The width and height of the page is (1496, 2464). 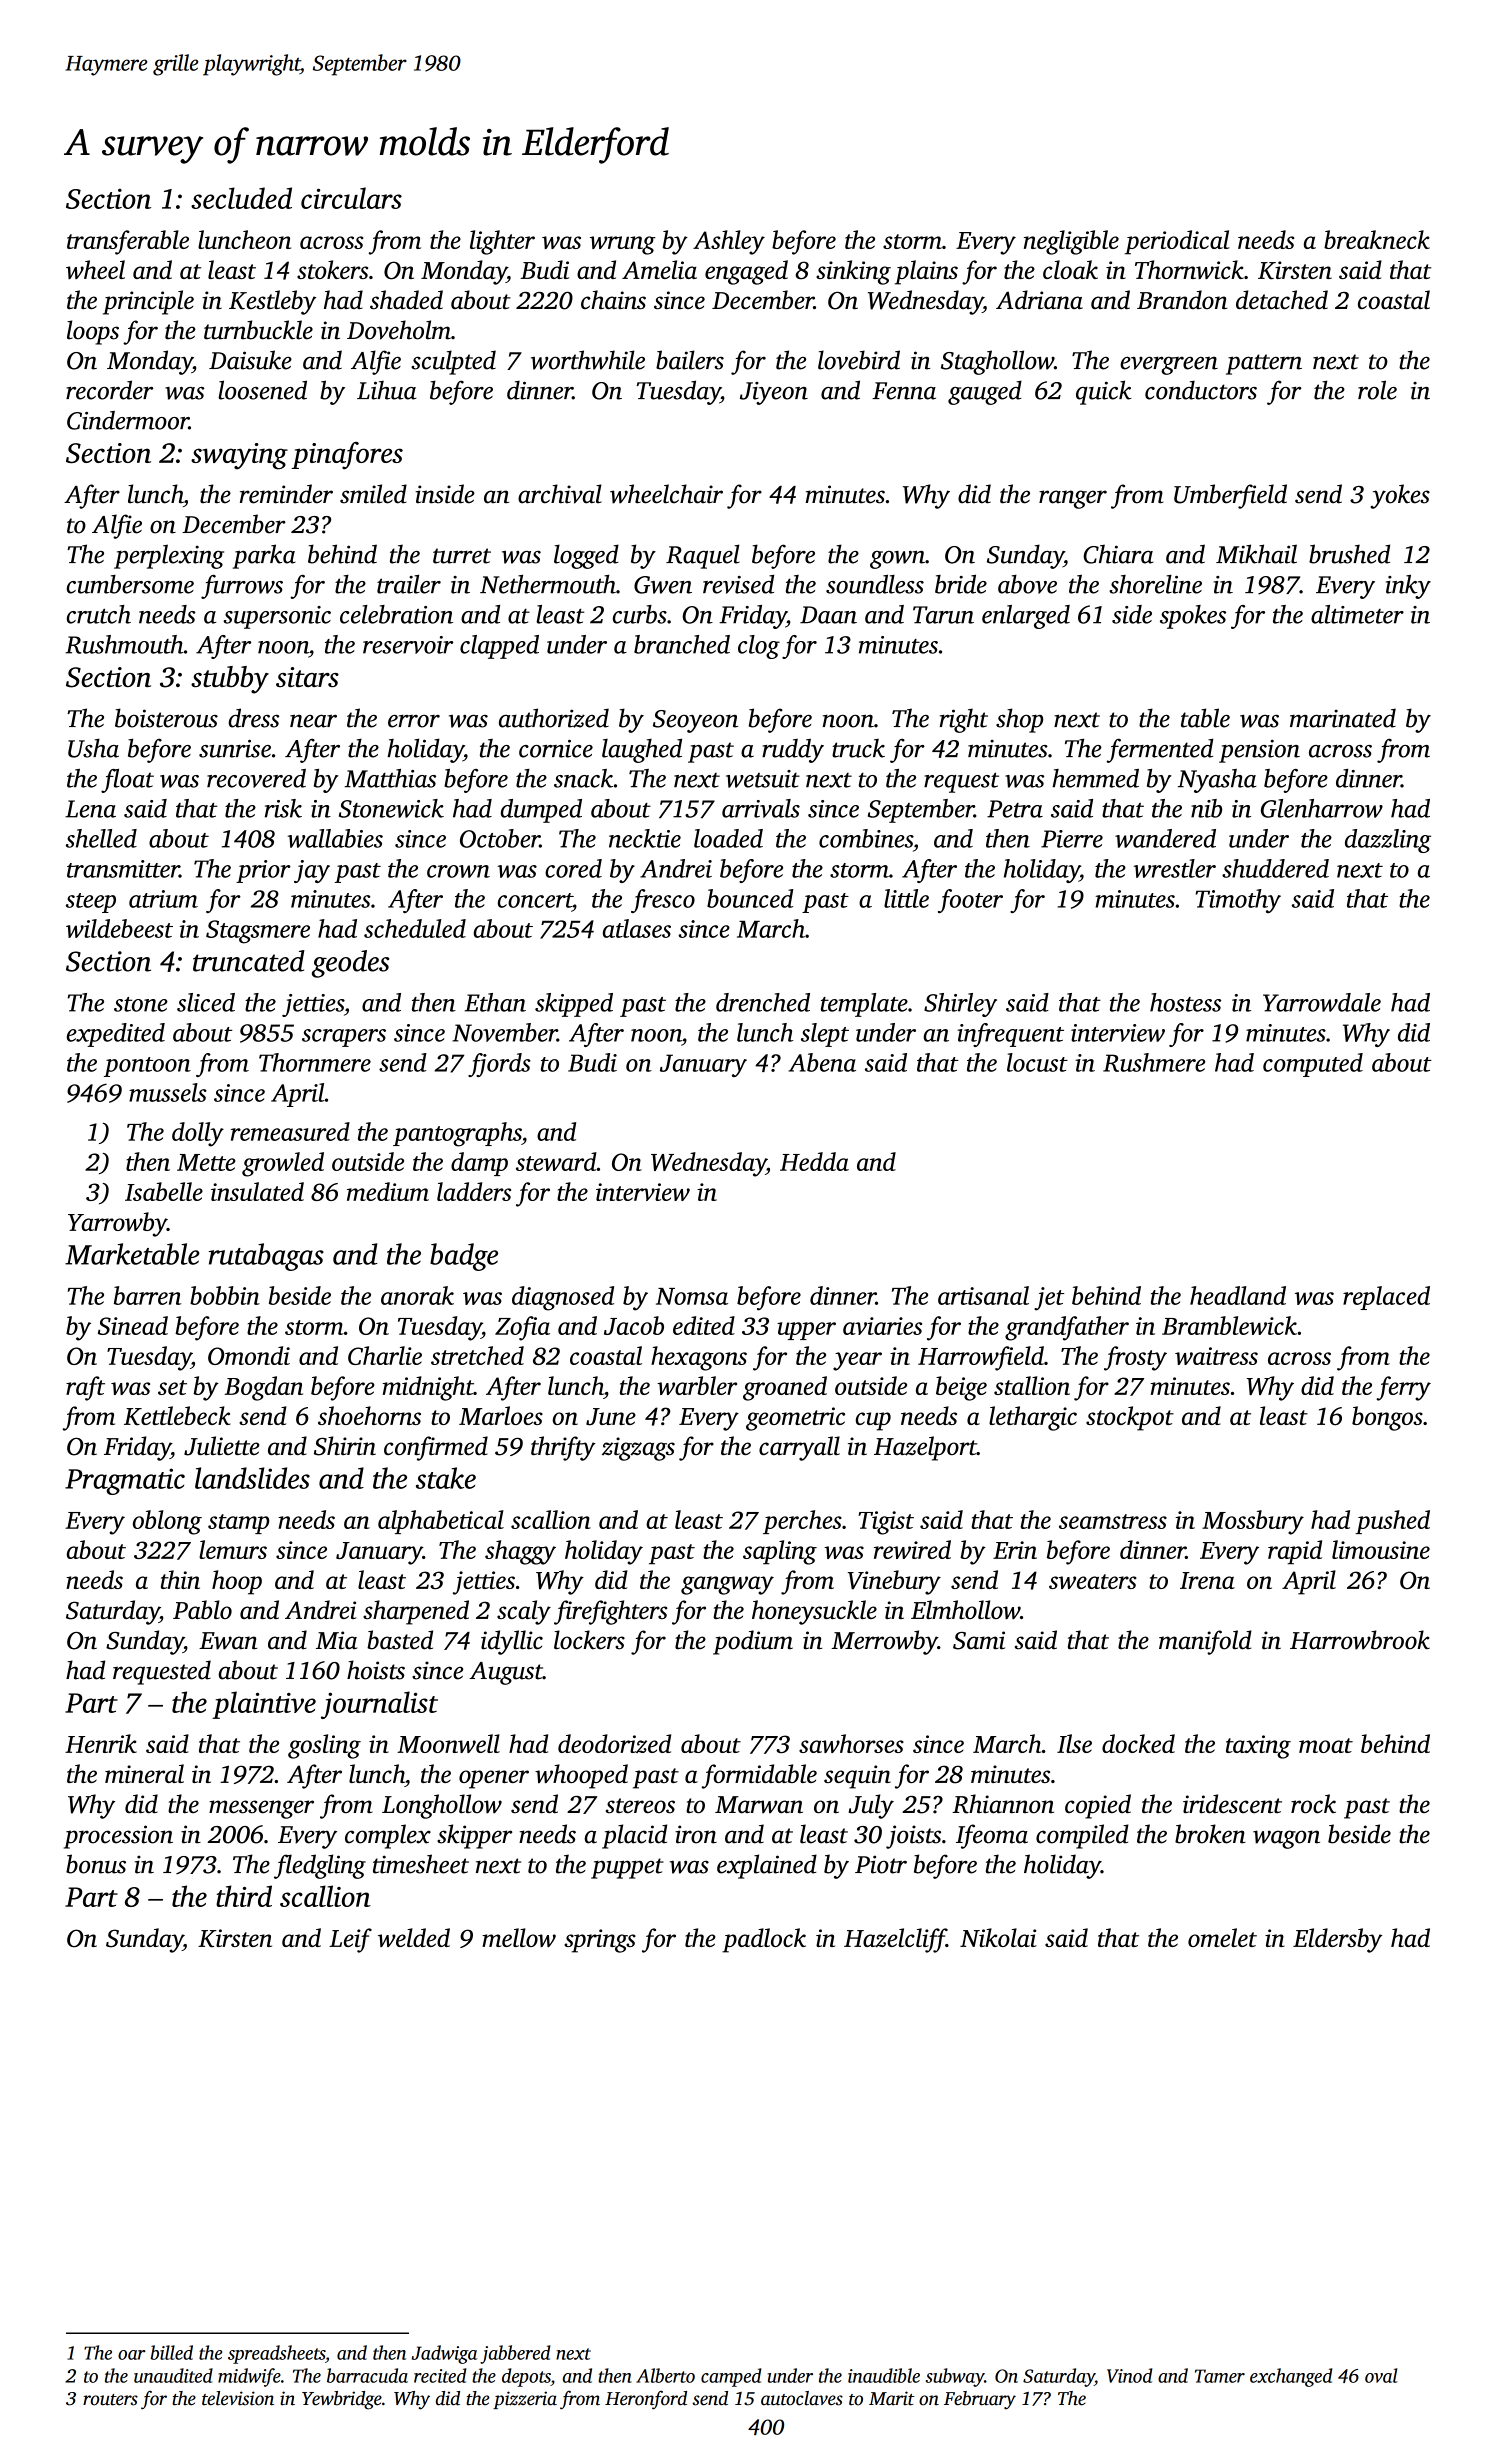 What do you see at coordinates (373, 494) in the page?
I see `smiled` at bounding box center [373, 494].
